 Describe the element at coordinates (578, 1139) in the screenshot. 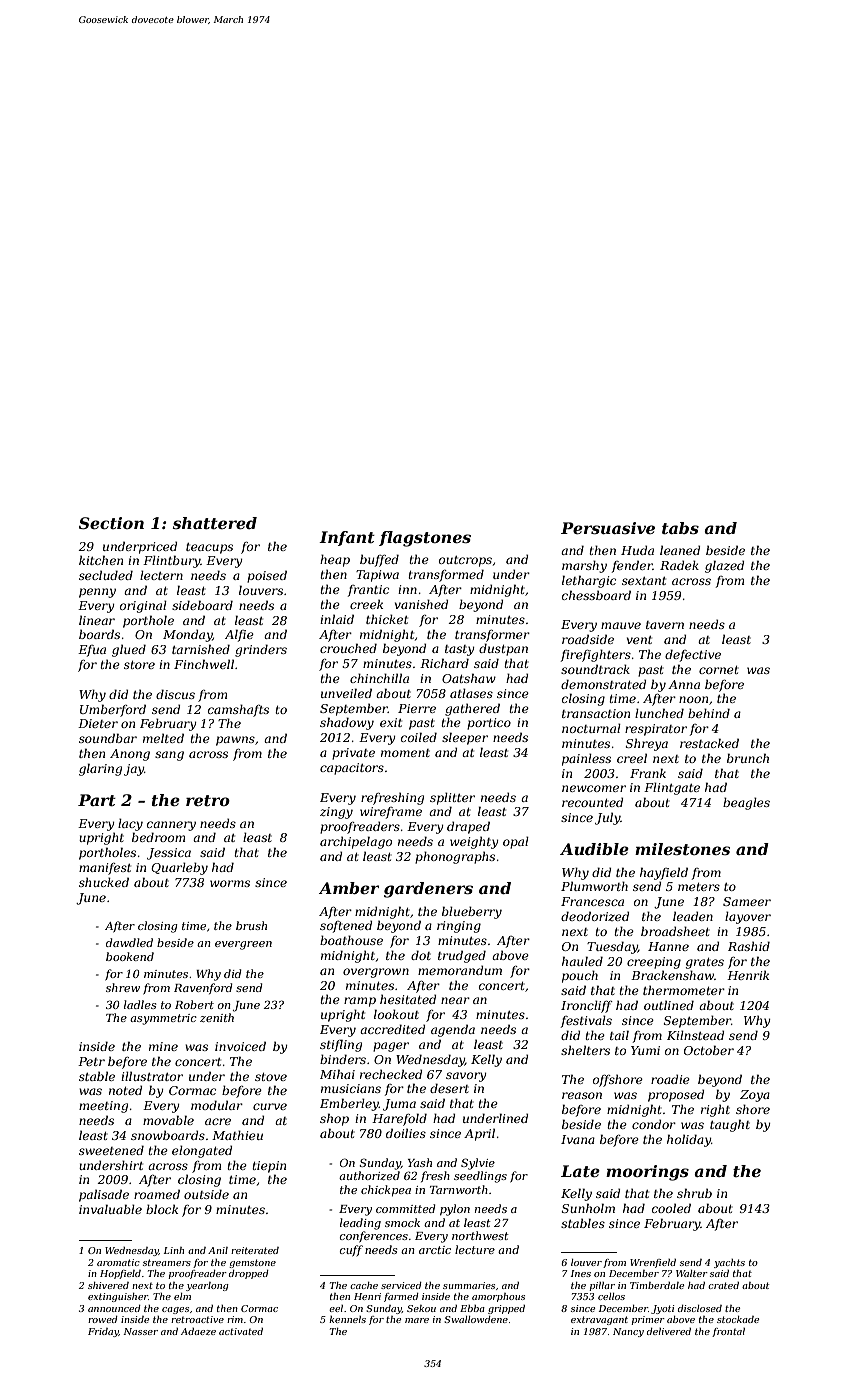

I see `Ivana` at that location.
